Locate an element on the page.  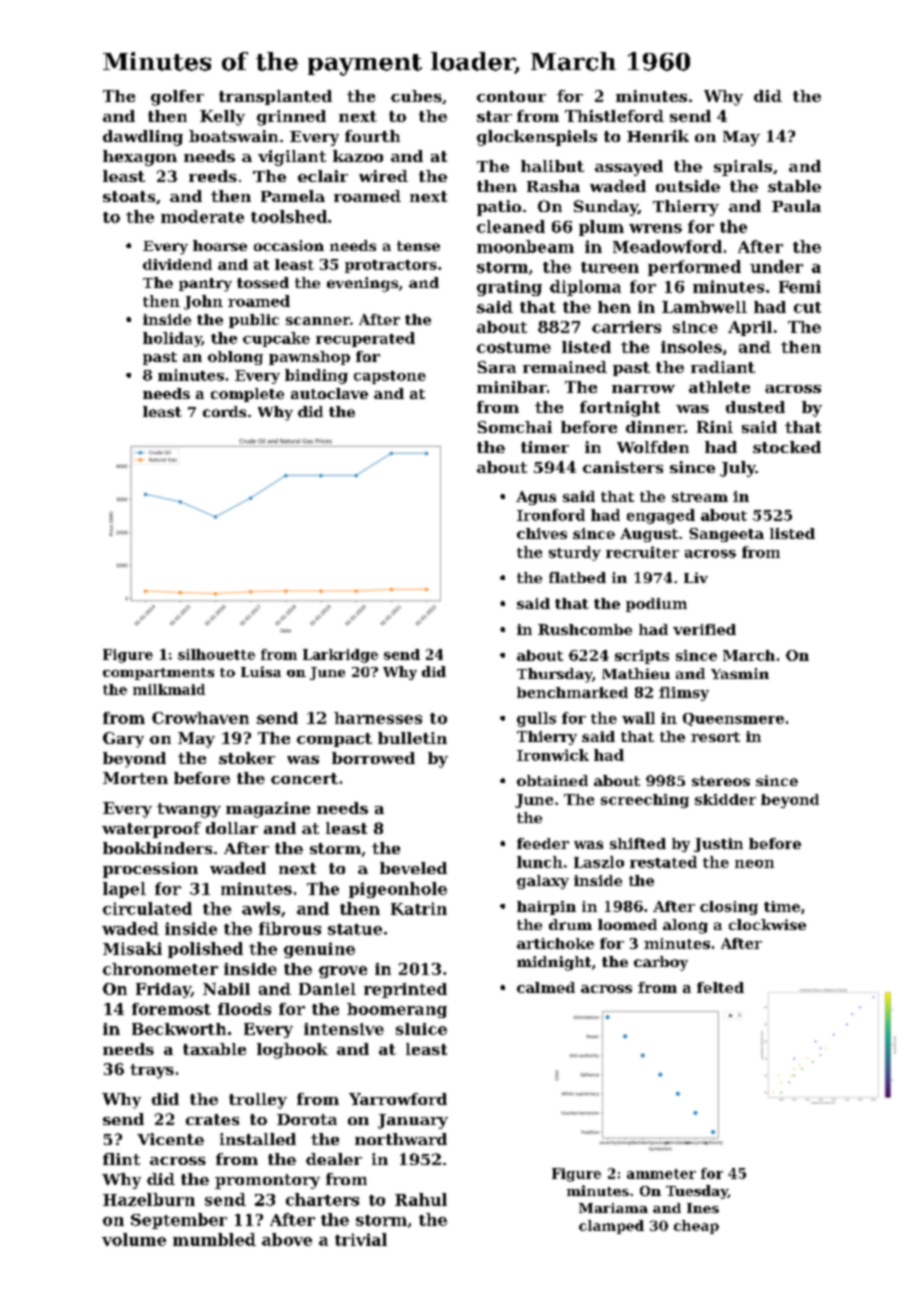
Mariama is located at coordinates (613, 1208).
